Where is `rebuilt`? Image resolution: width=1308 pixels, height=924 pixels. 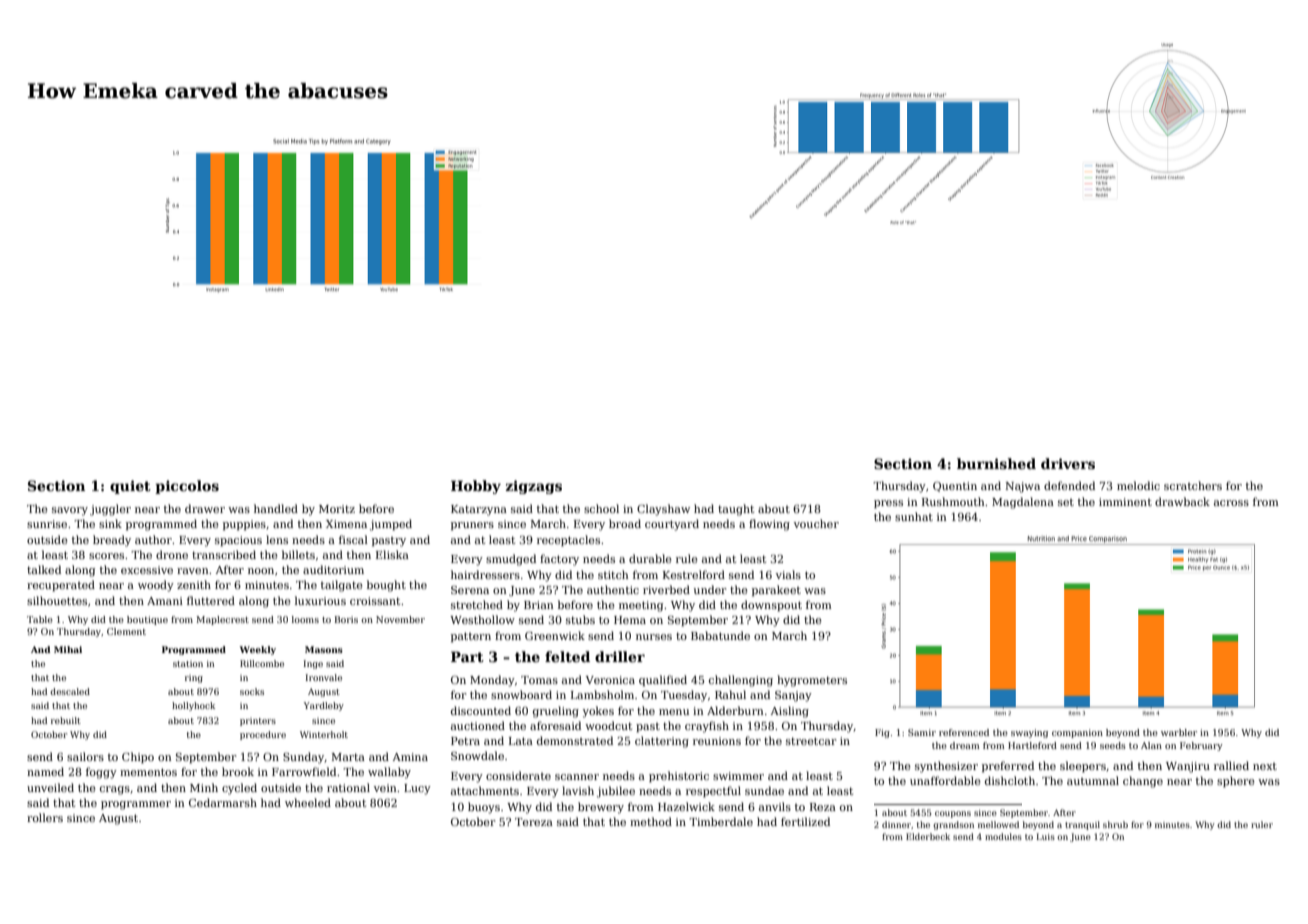 rebuilt is located at coordinates (66, 720).
